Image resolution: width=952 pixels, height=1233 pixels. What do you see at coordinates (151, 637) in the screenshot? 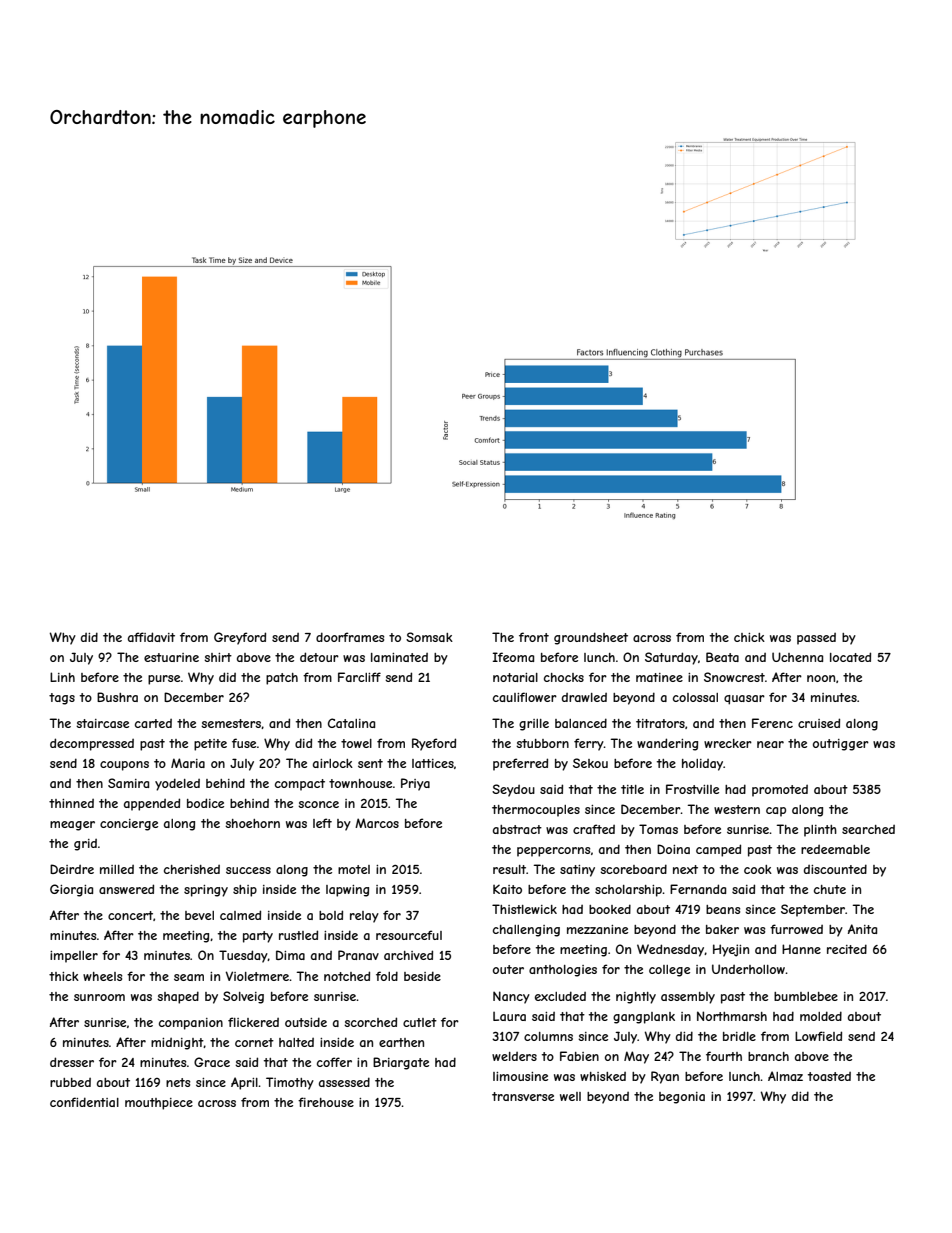
I see `affidavit` at bounding box center [151, 637].
